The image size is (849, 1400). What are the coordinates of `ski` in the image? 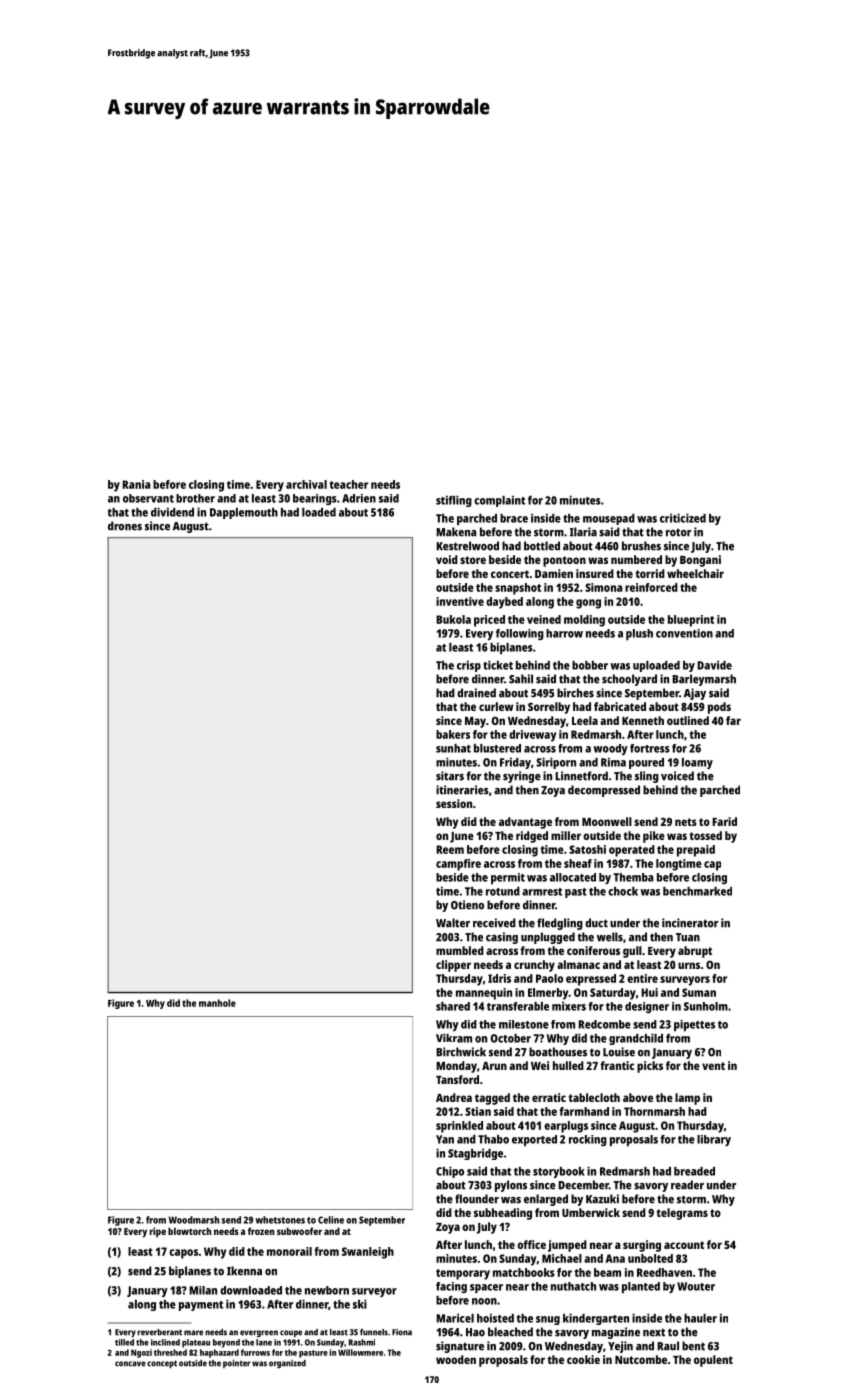 It's located at (360, 1304).
